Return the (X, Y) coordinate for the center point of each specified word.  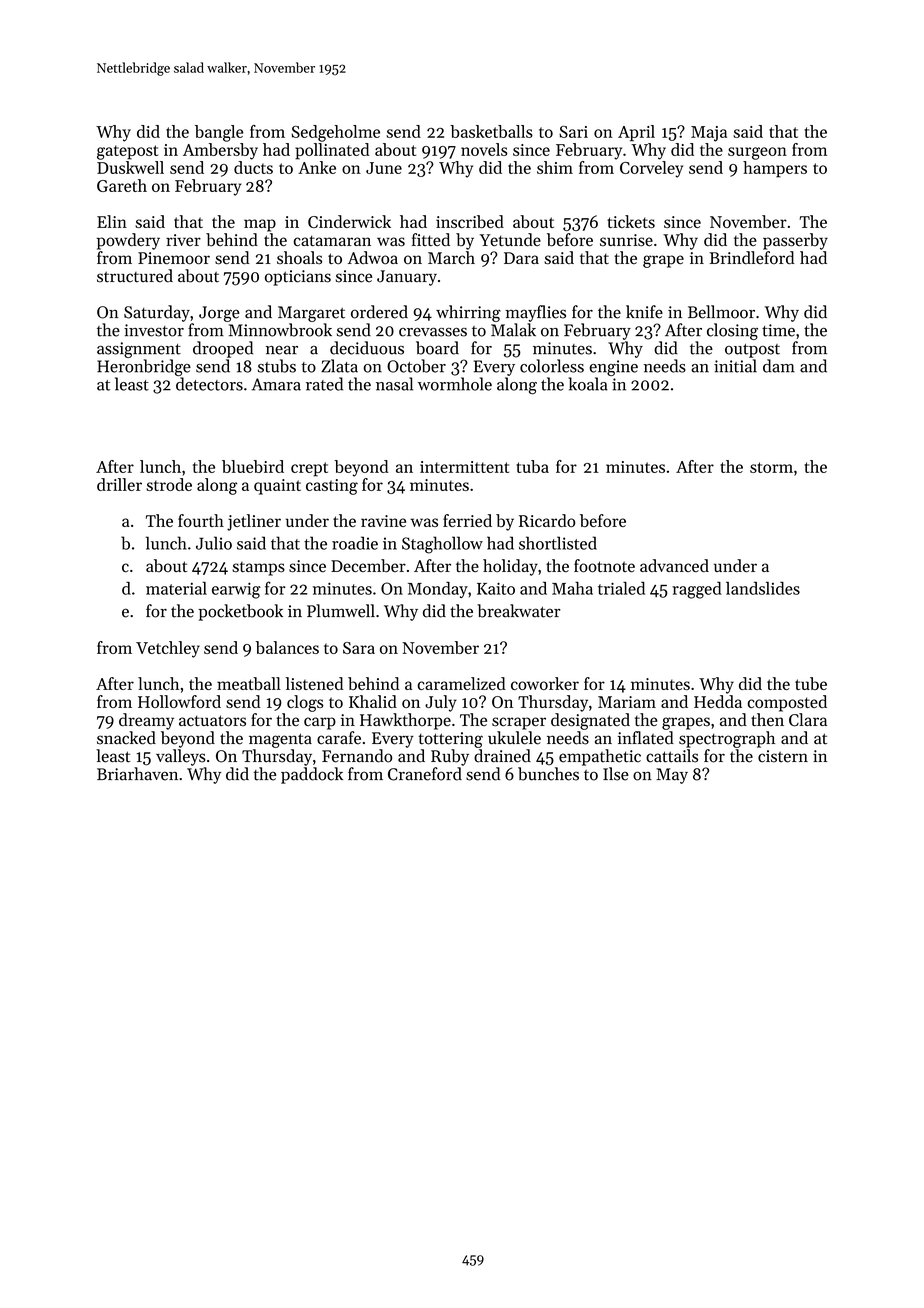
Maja (709, 134)
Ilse (616, 774)
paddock (312, 775)
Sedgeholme (335, 133)
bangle (219, 133)
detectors (209, 384)
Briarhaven (137, 774)
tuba (532, 466)
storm (771, 467)
